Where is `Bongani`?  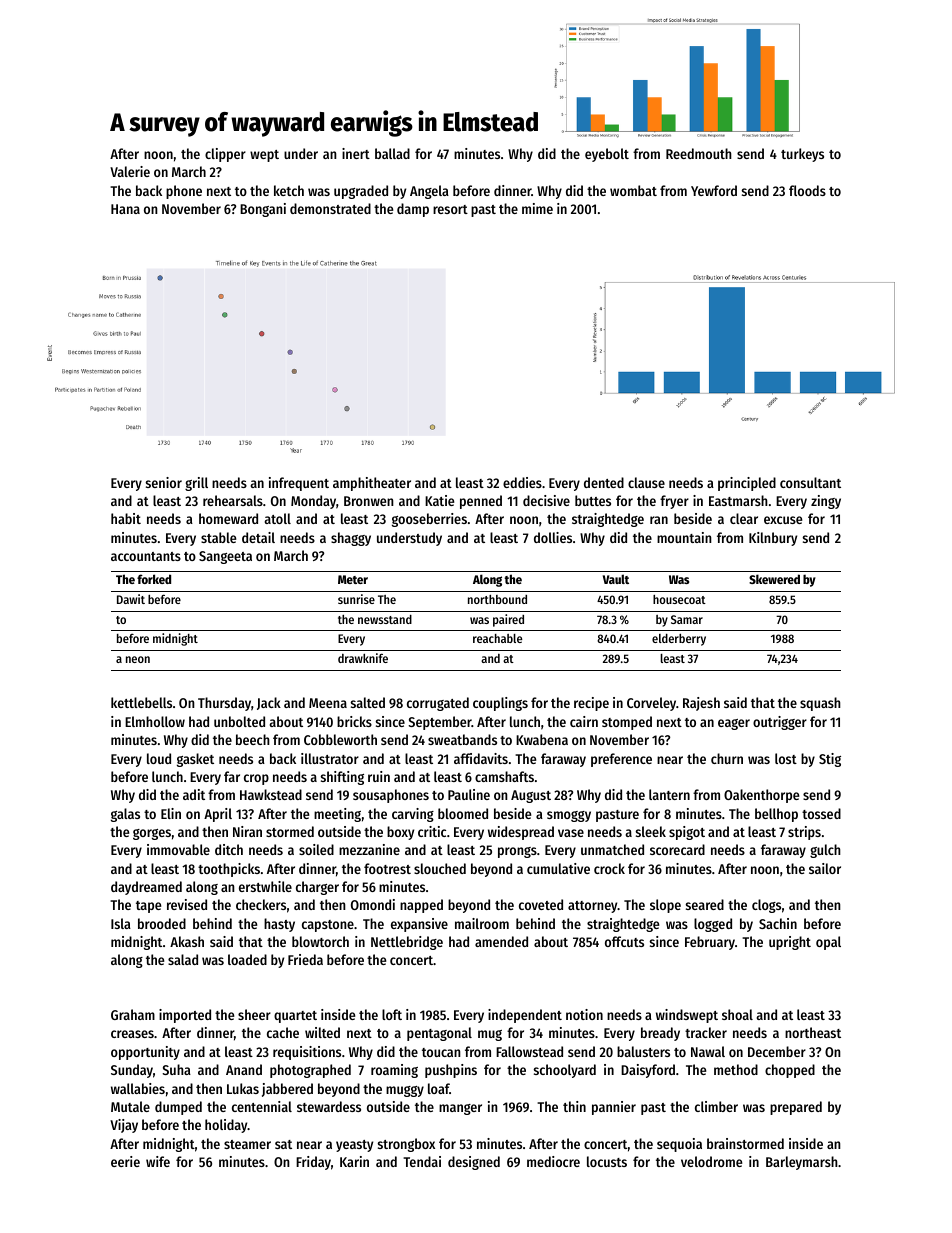
Bongani is located at coordinates (263, 210).
